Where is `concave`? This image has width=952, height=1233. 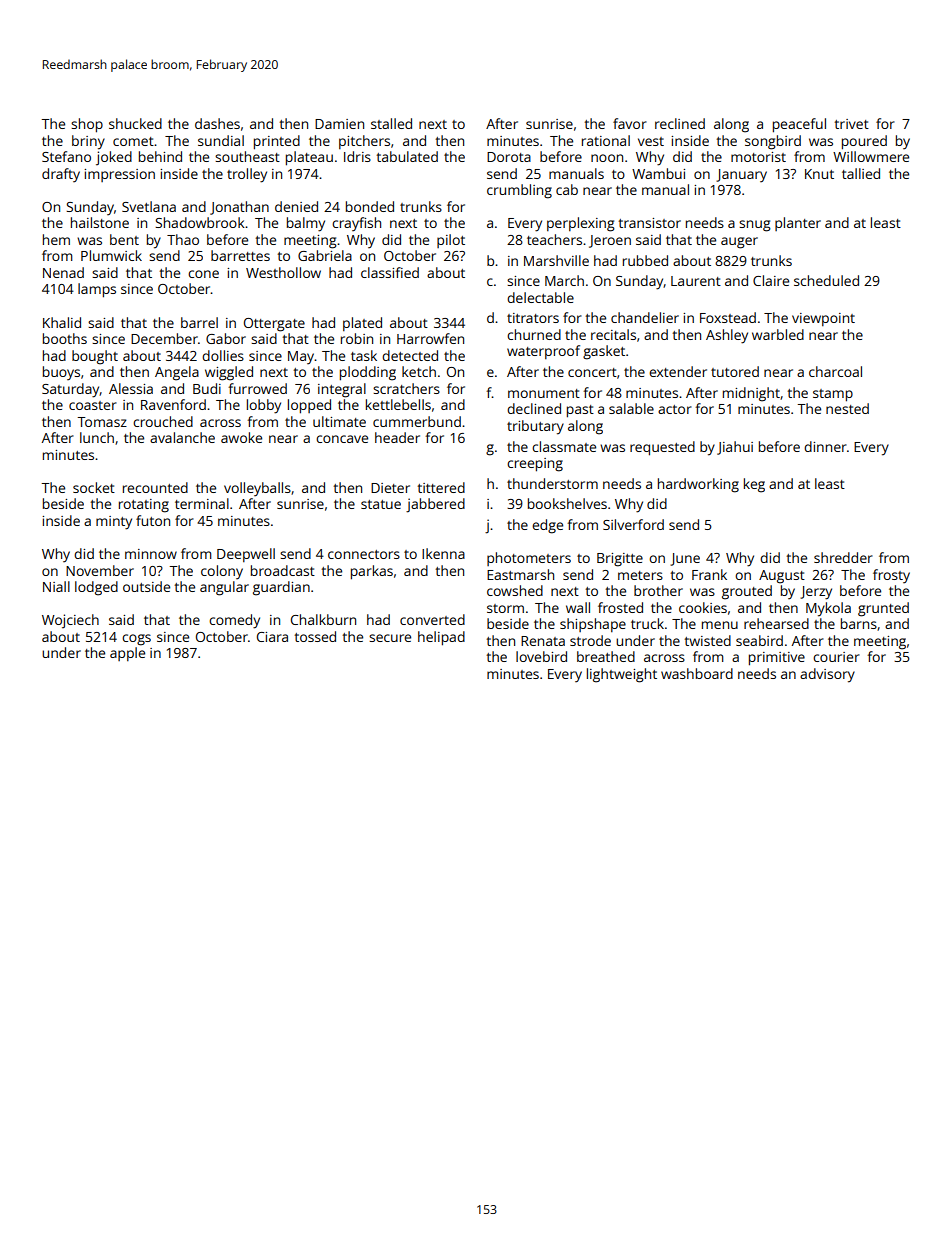
concave is located at coordinates (342, 439).
